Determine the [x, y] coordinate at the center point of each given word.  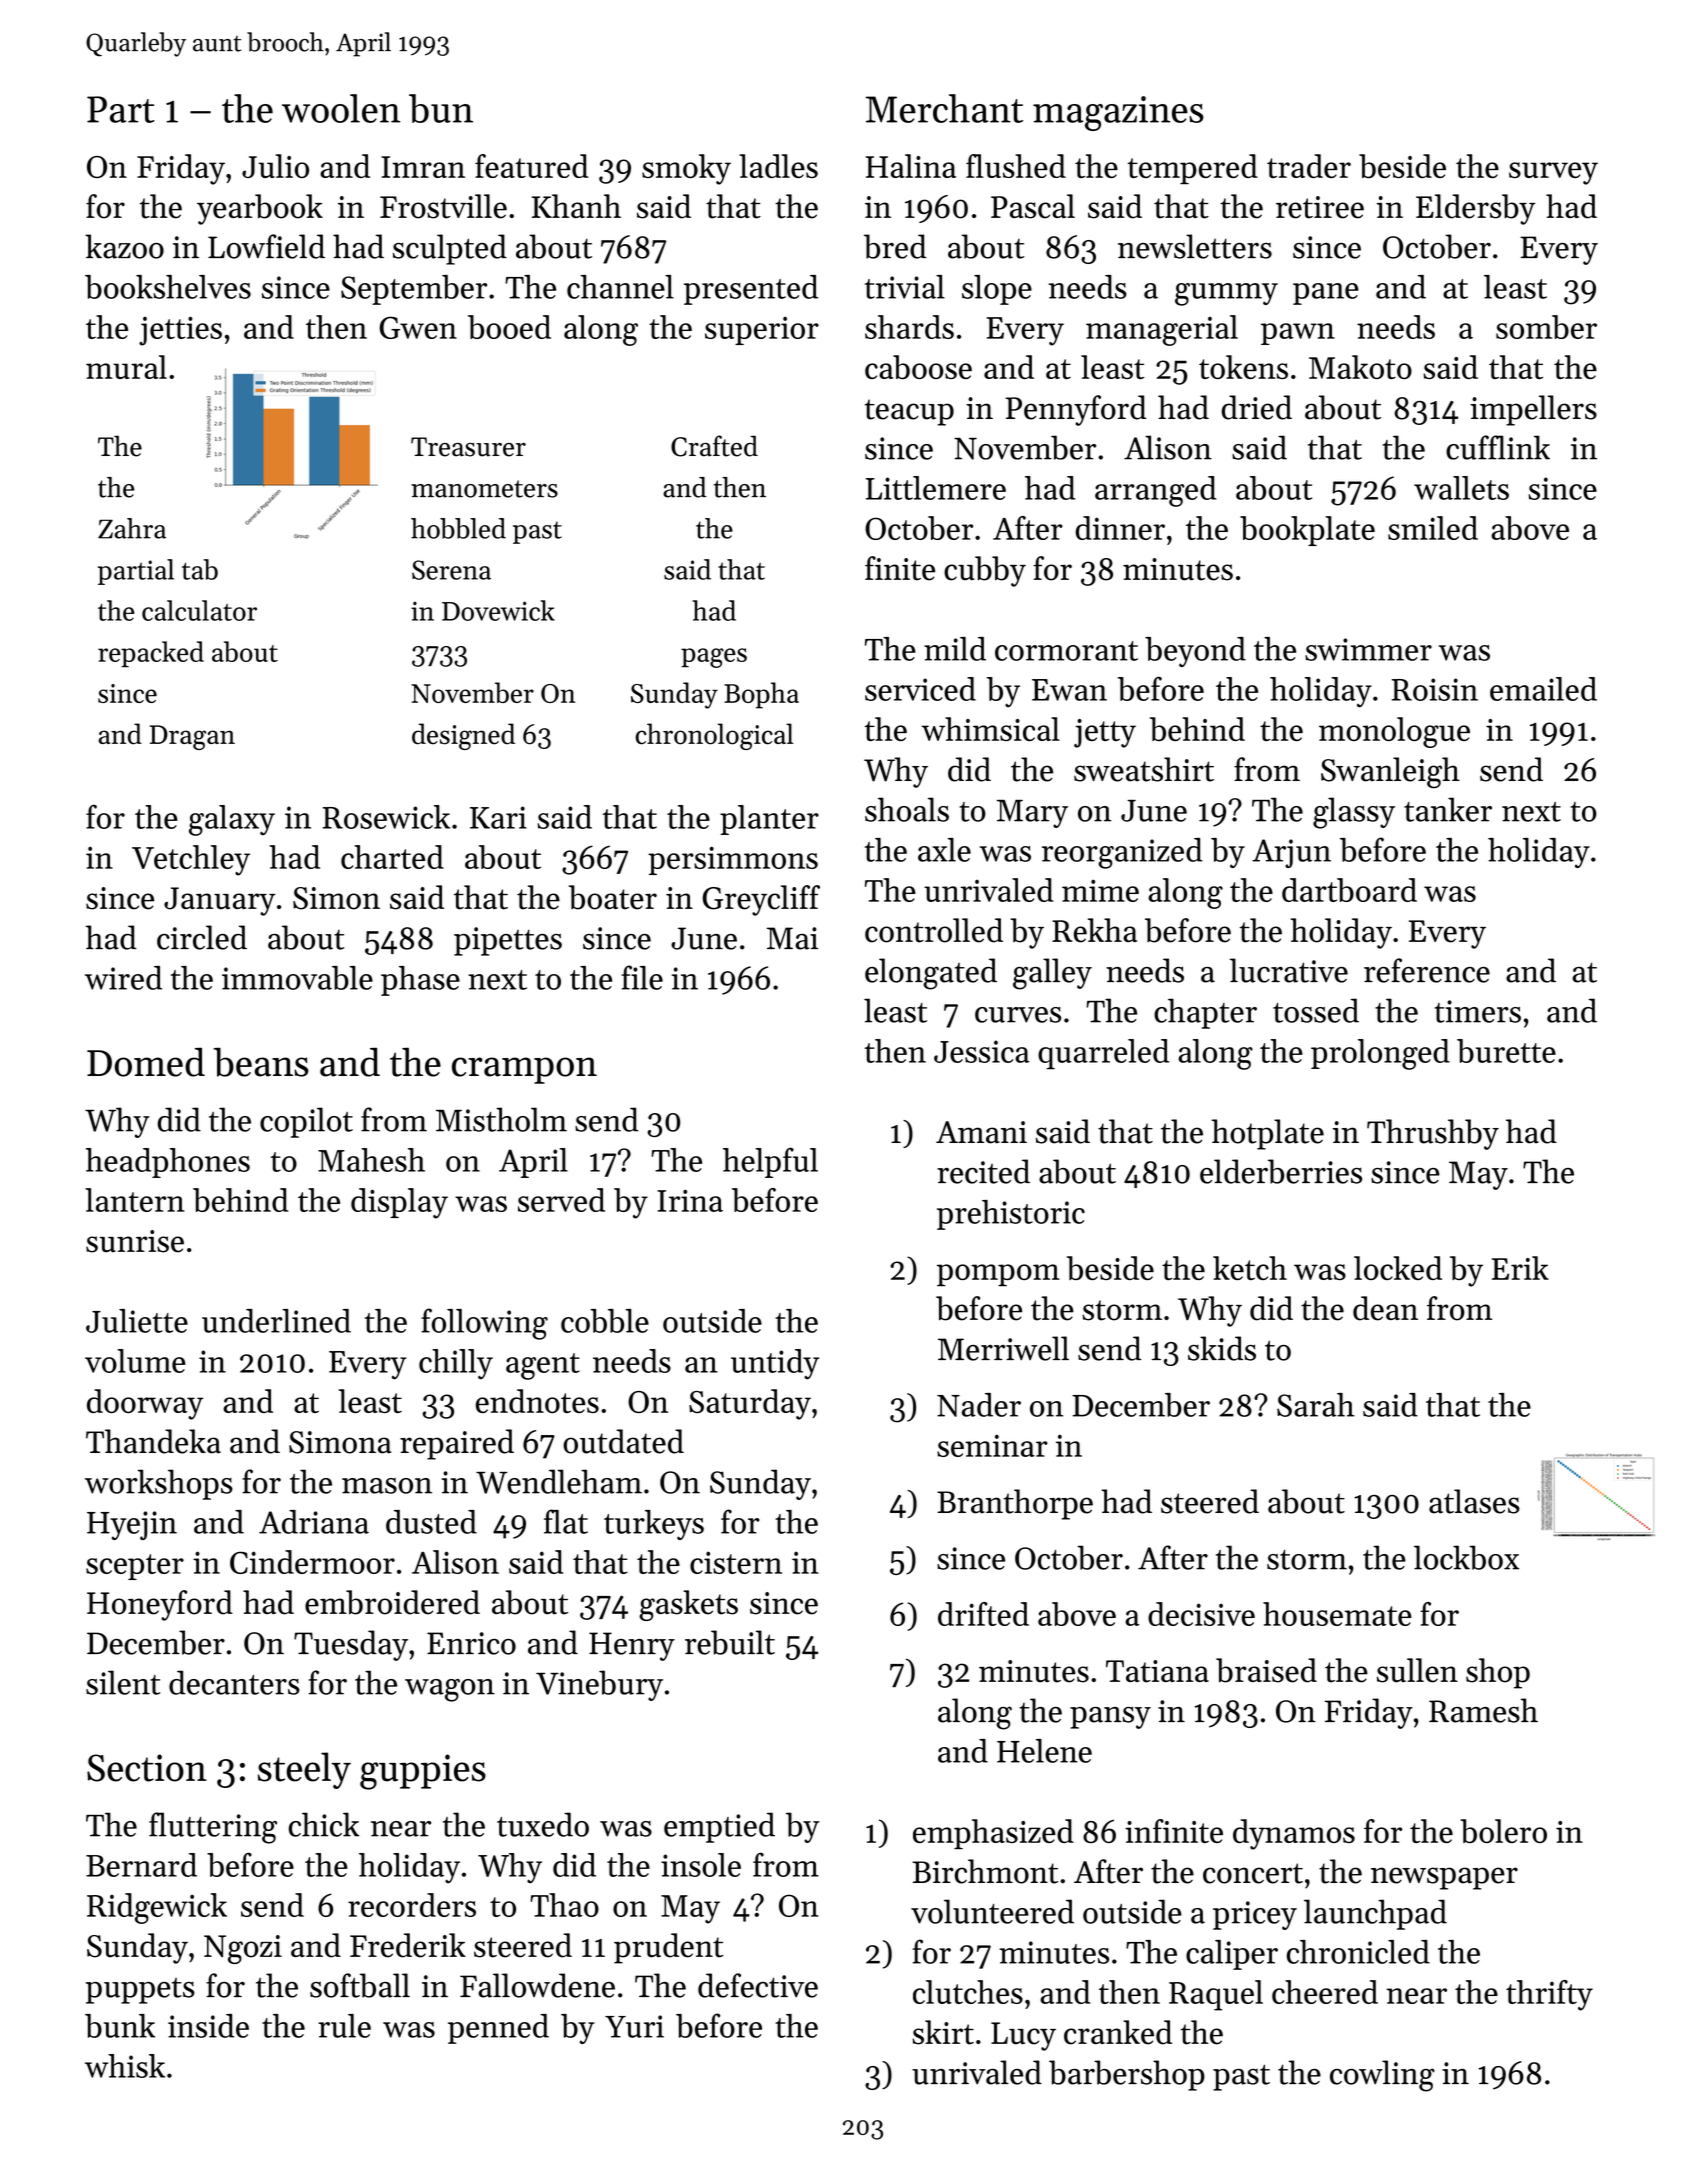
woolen [341, 108]
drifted [983, 1614]
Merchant [944, 108]
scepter [135, 1567]
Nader [979, 1405]
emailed [1543, 689]
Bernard [141, 1865]
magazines [1118, 113]
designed [463, 736]
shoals [907, 809]
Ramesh [1483, 1710]
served [561, 1200]
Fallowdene [537, 1985]
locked [1398, 1268]
